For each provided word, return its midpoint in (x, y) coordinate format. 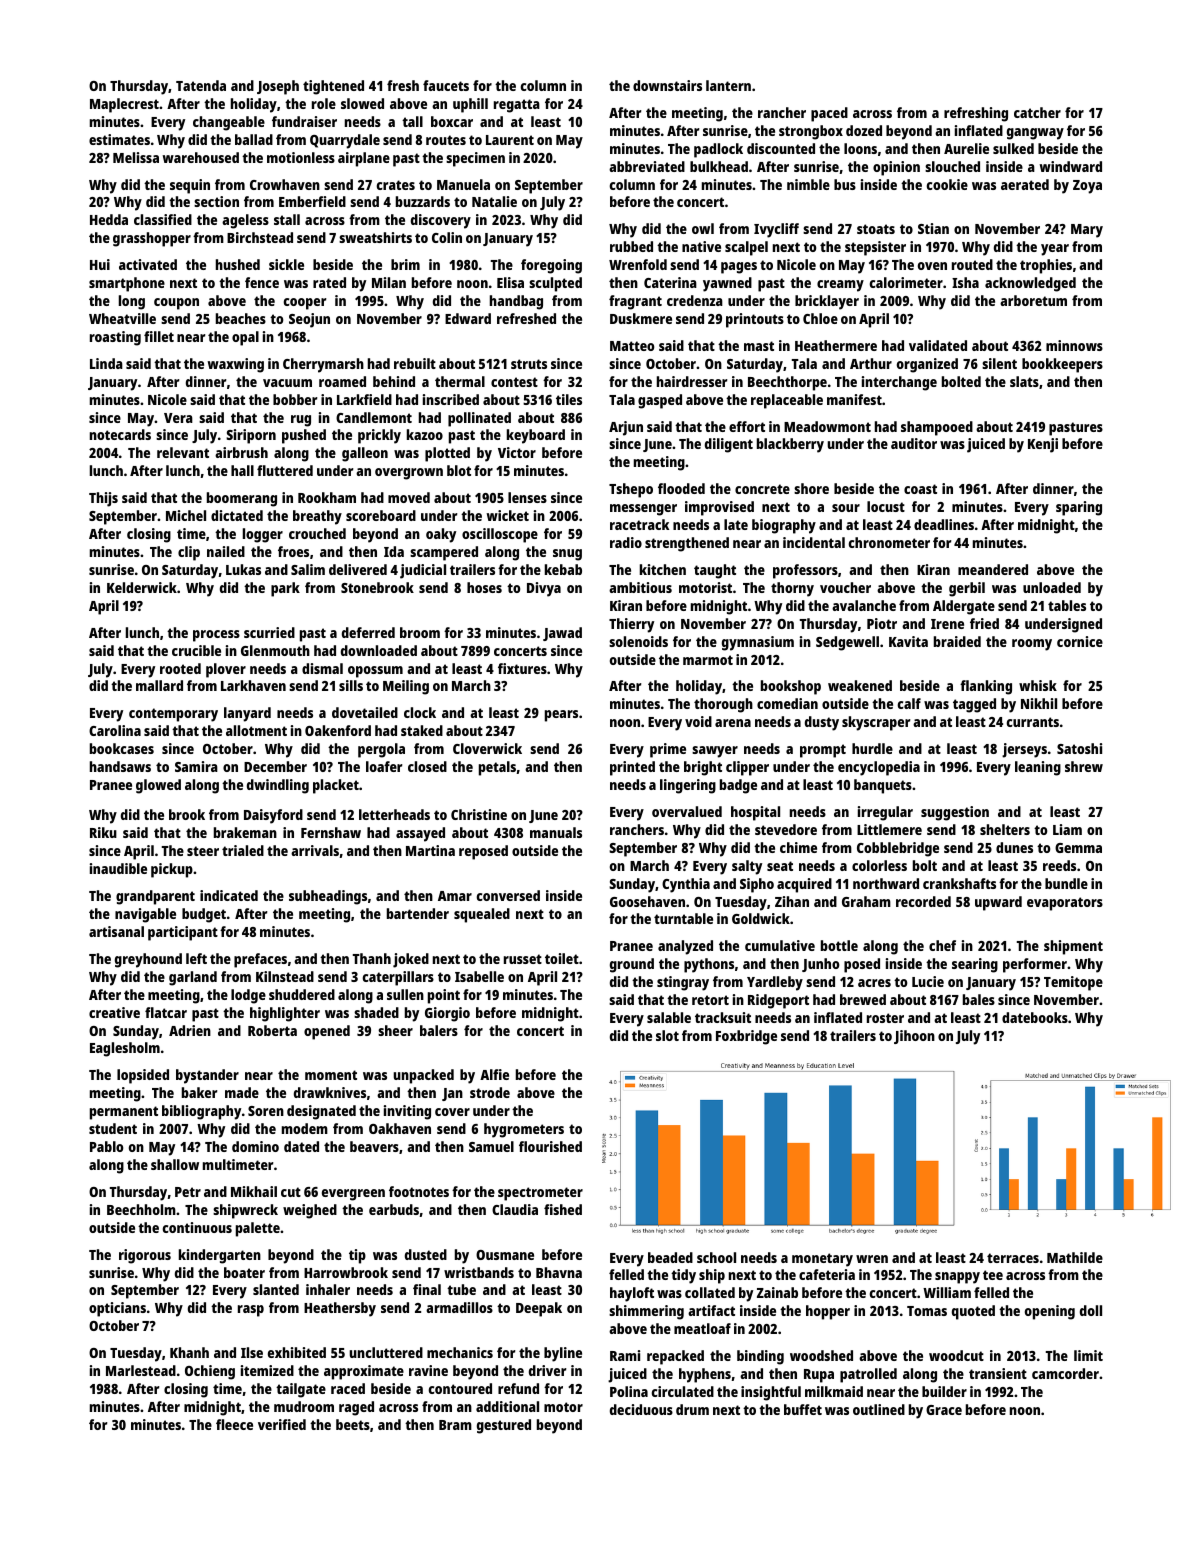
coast (920, 489)
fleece (234, 1424)
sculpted (555, 284)
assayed (420, 834)
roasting (115, 338)
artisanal (116, 931)
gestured (504, 1426)
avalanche (864, 605)
